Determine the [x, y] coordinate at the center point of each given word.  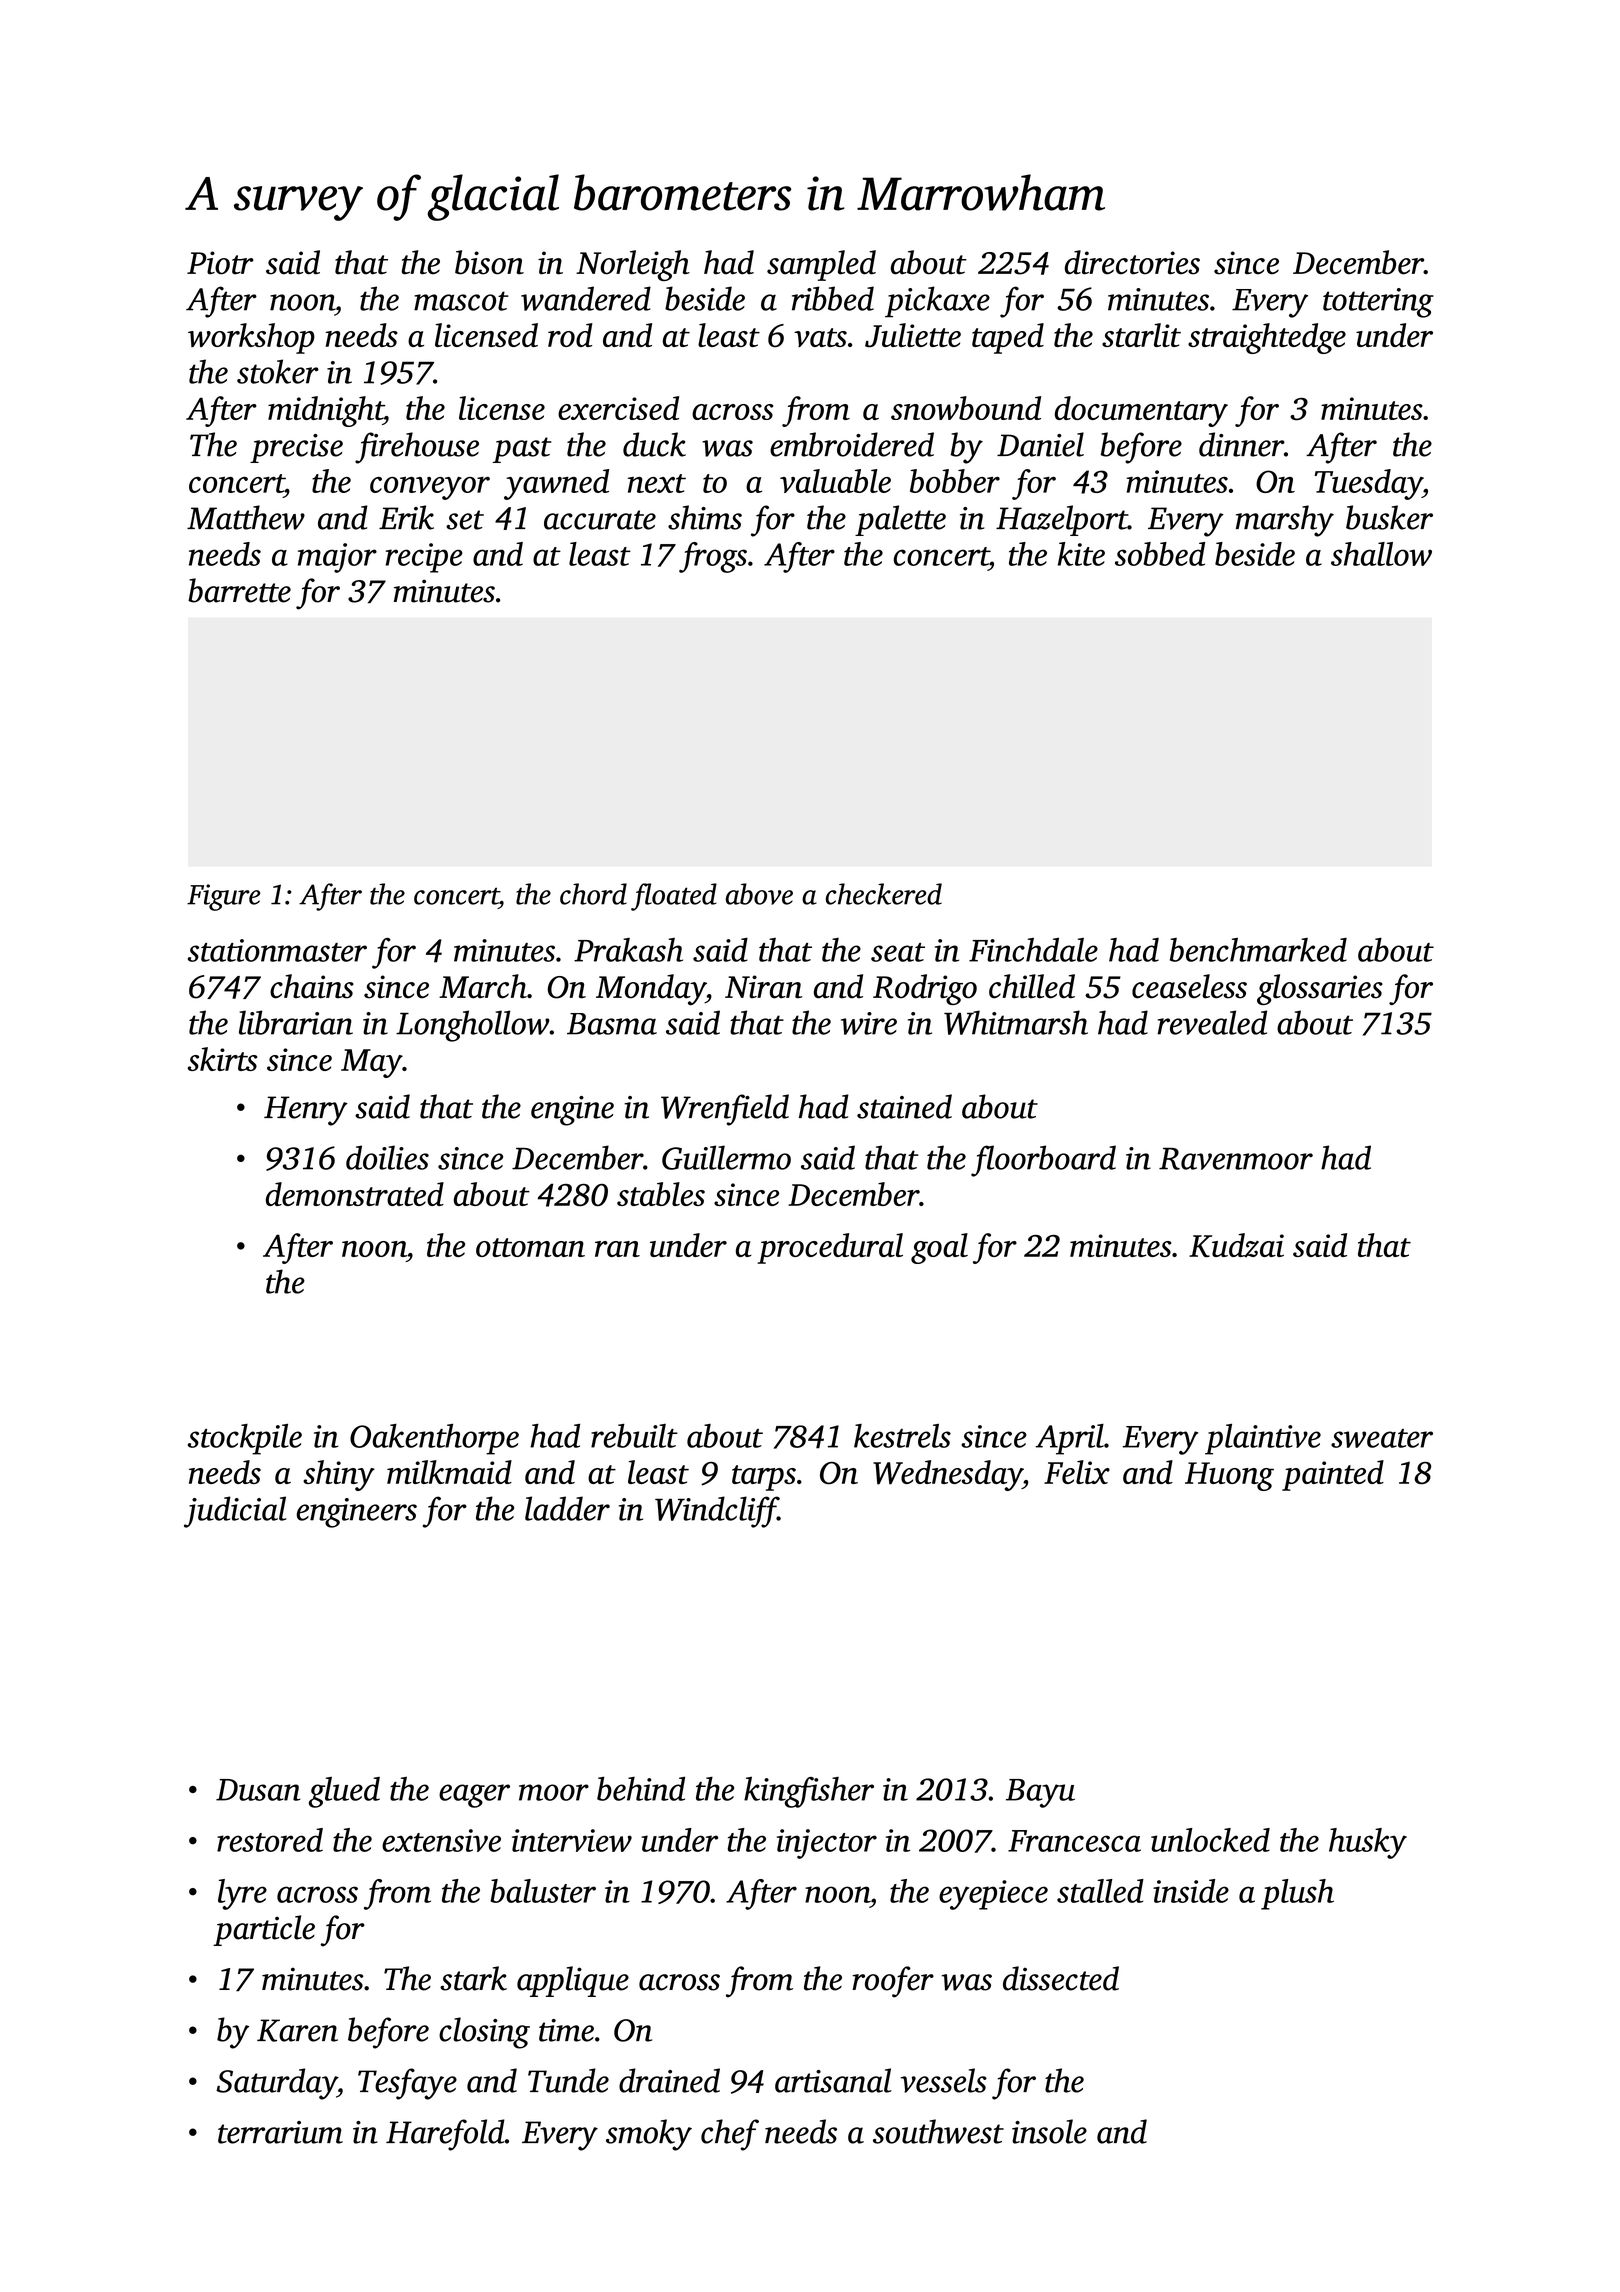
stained [904, 1106]
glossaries [1320, 989]
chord [593, 894]
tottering [1378, 303]
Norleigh [633, 265]
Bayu [1040, 1793]
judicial [235, 1512]
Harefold [445, 2135]
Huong [1229, 1476]
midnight [325, 411]
